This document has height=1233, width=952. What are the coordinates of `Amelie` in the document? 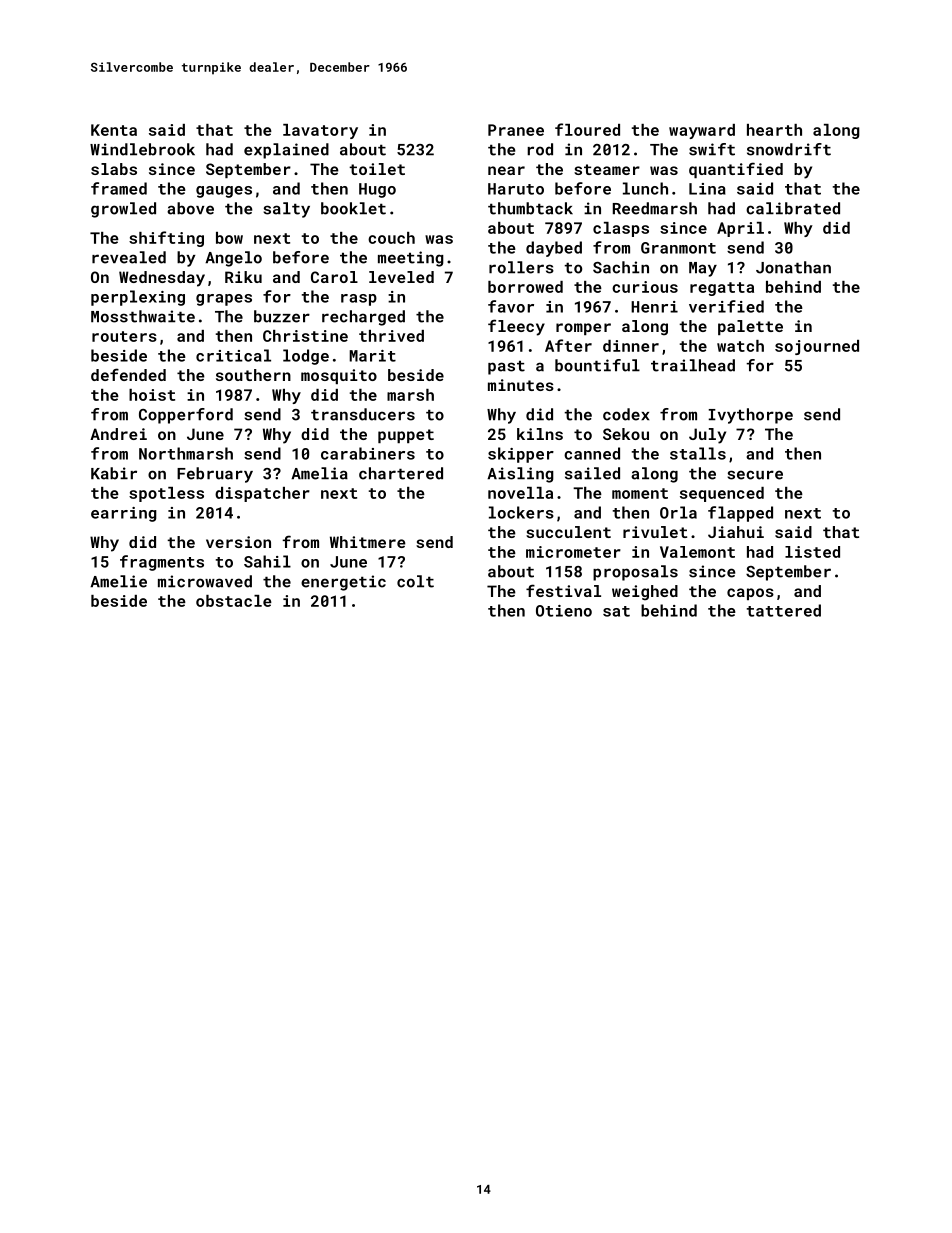 It's located at (118, 581).
